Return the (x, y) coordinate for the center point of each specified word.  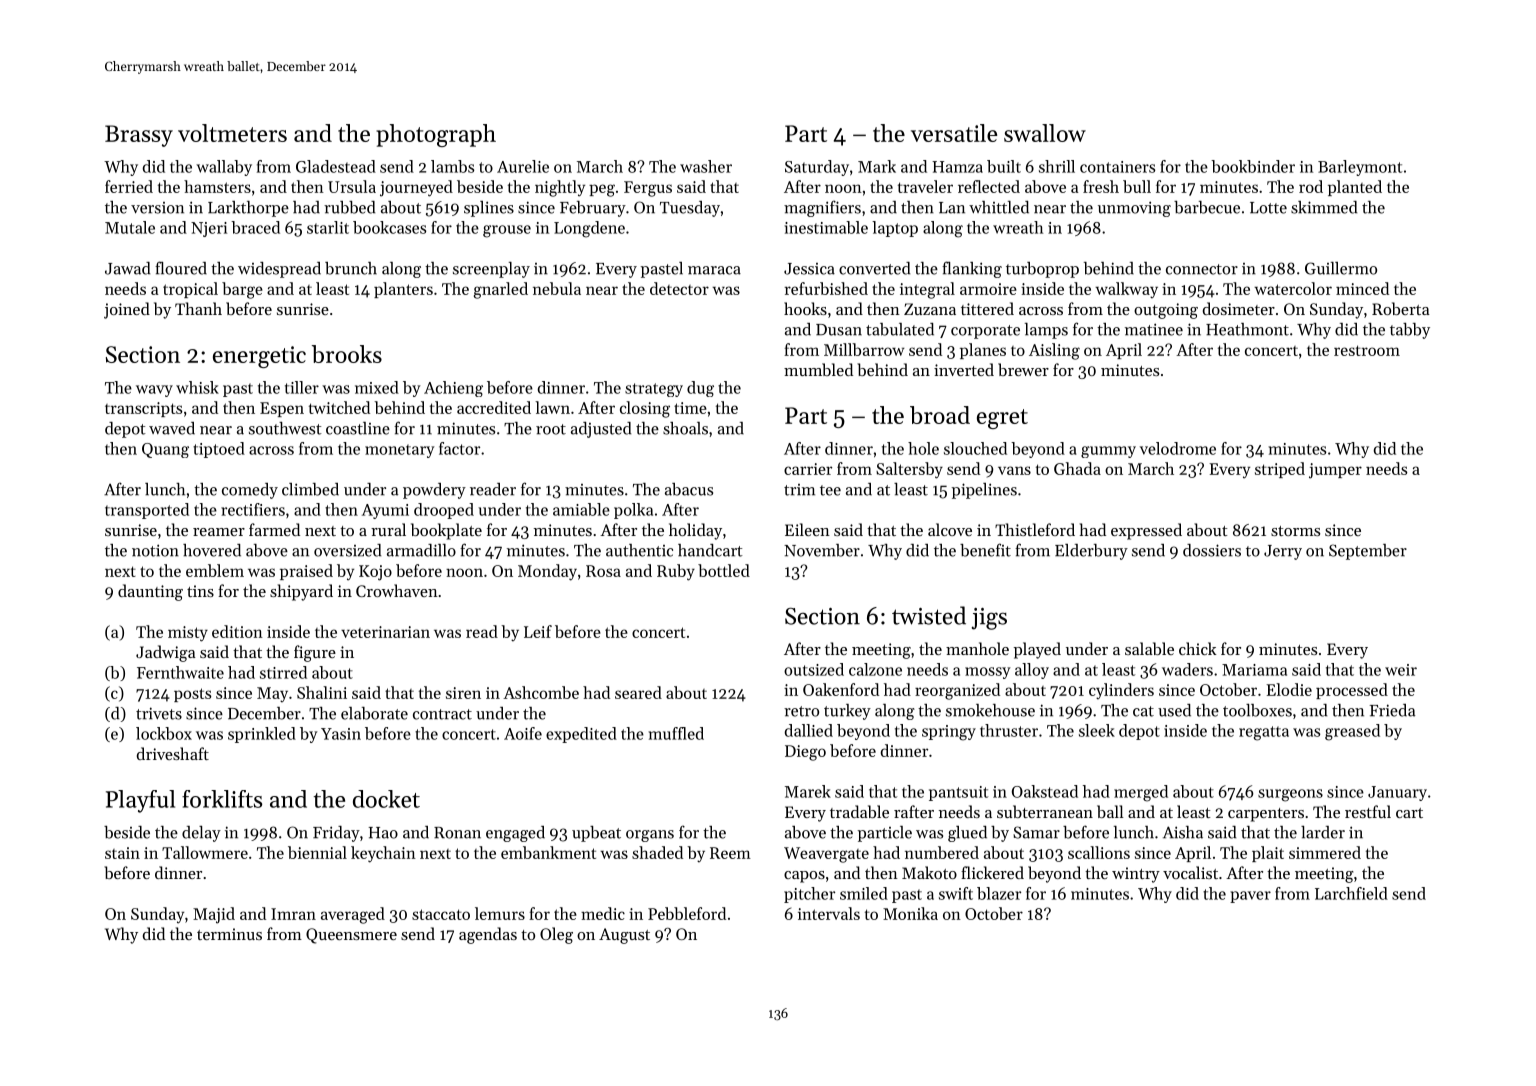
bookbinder (1253, 166)
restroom (1367, 350)
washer (706, 166)
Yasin (341, 734)
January (1397, 793)
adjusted (601, 430)
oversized (347, 550)
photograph (436, 135)
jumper (1335, 471)
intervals (829, 913)
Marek (808, 791)
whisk (197, 387)
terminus (229, 934)
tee (830, 490)
